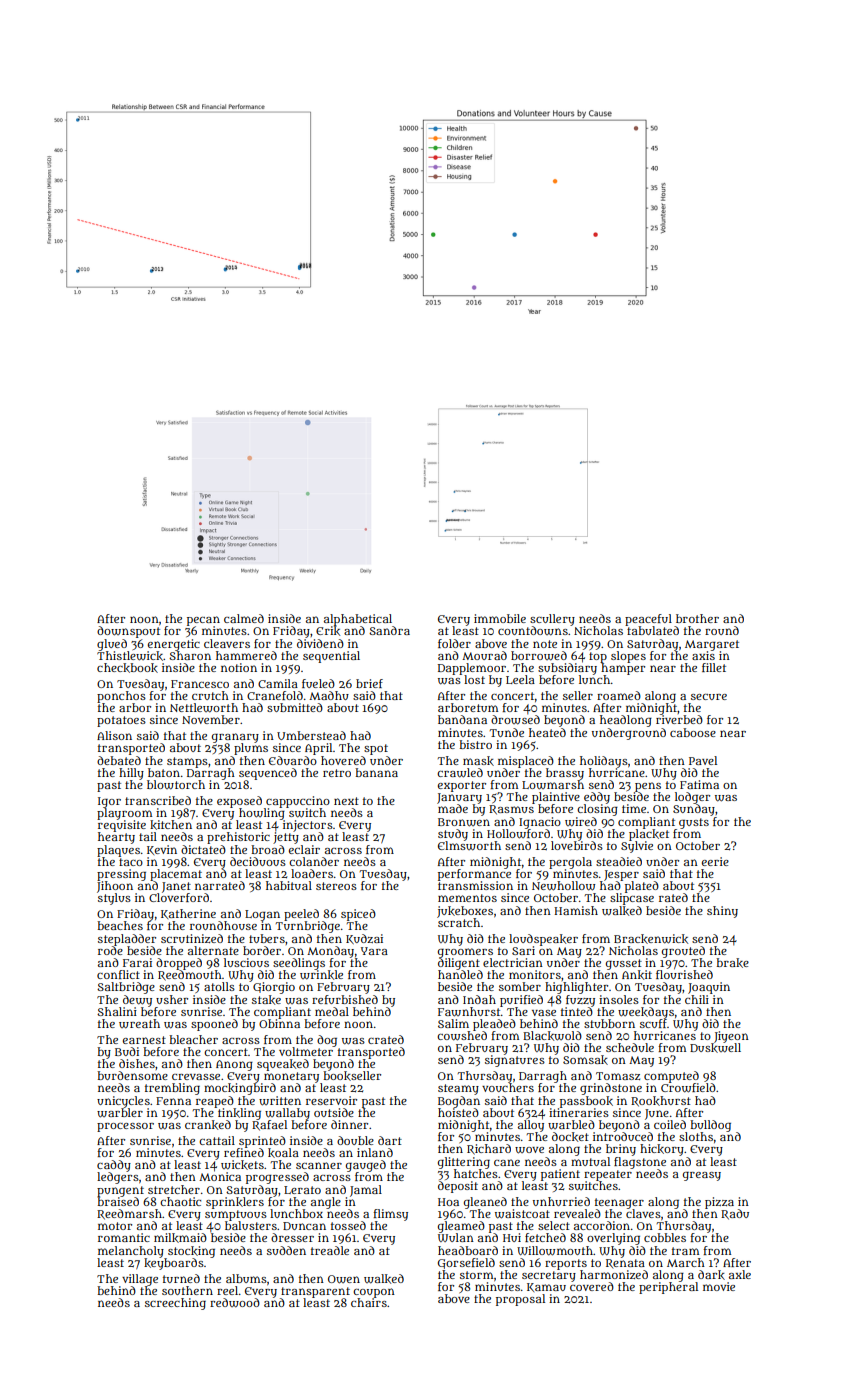 This image has width=849, height=1400. What do you see at coordinates (130, 656) in the image?
I see `Thistlewick` at bounding box center [130, 656].
